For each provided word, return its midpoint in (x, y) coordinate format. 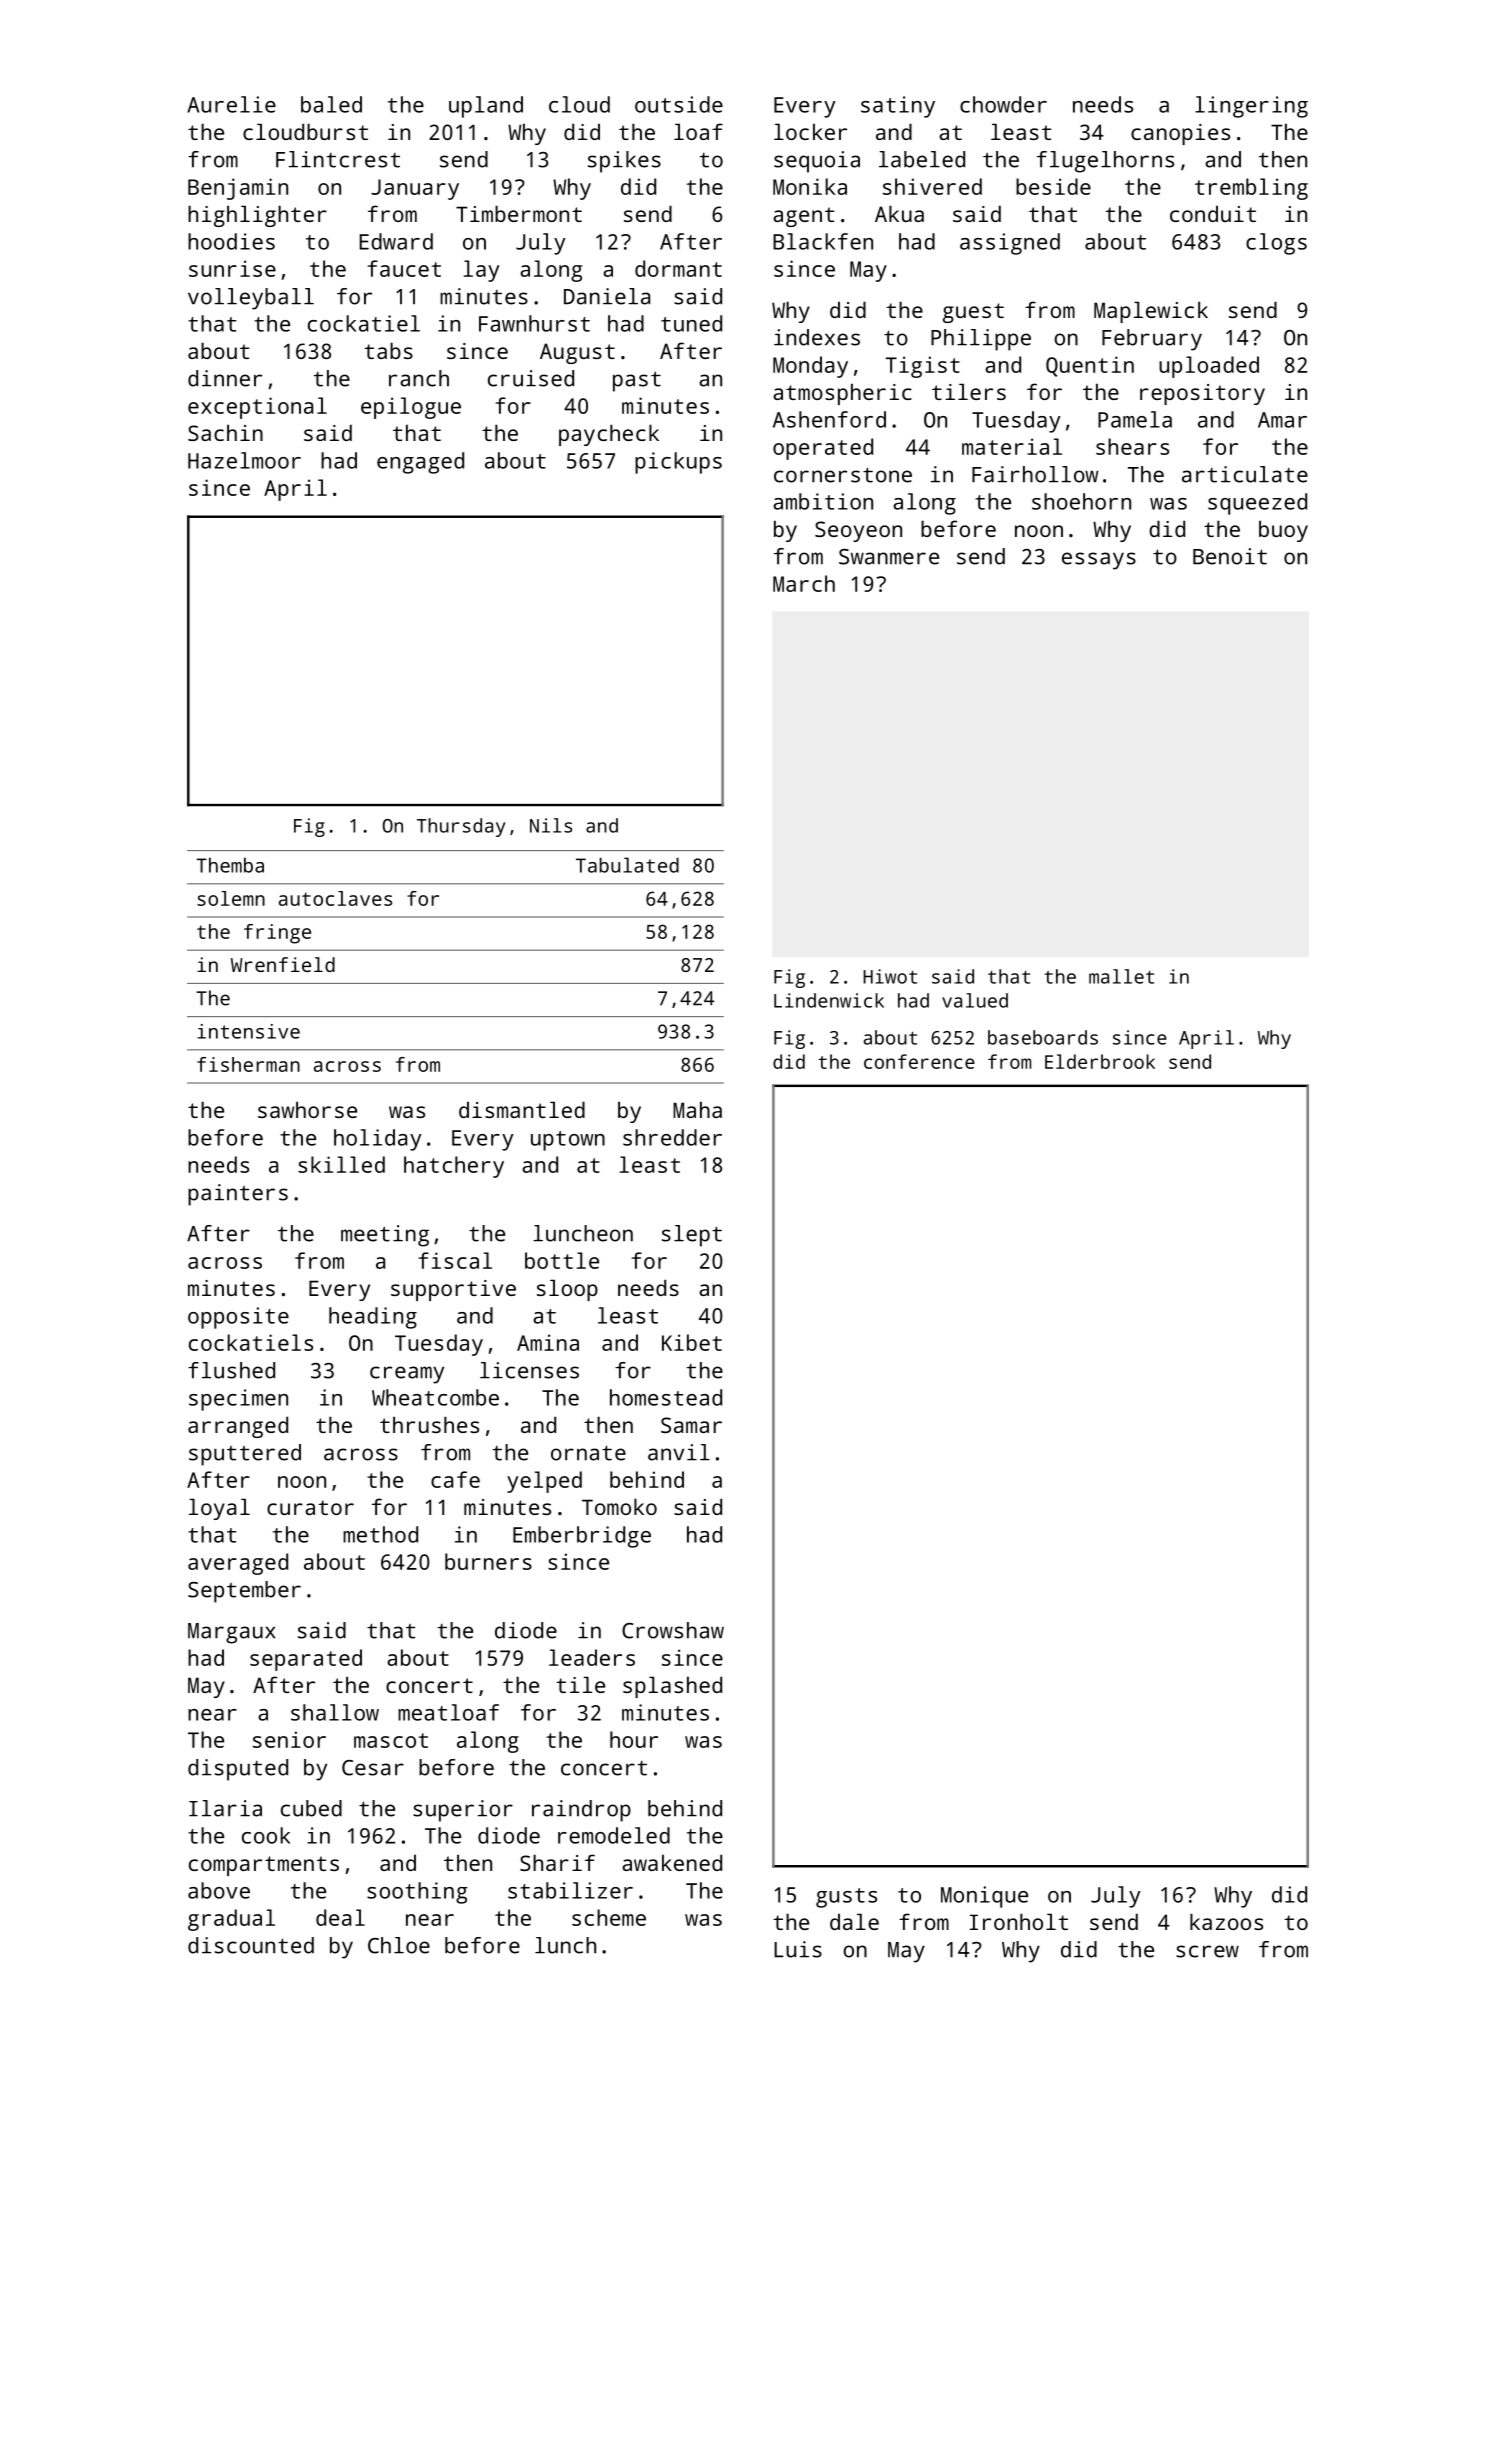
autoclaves (335, 898)
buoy (1283, 531)
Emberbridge (582, 1537)
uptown (568, 1141)
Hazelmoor (244, 460)
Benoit (1230, 556)
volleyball (251, 299)
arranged (238, 1427)
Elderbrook (1100, 1061)
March (804, 583)
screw (1207, 1951)
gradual (231, 1920)
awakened (672, 1862)
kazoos (1226, 1921)
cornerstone (843, 475)
